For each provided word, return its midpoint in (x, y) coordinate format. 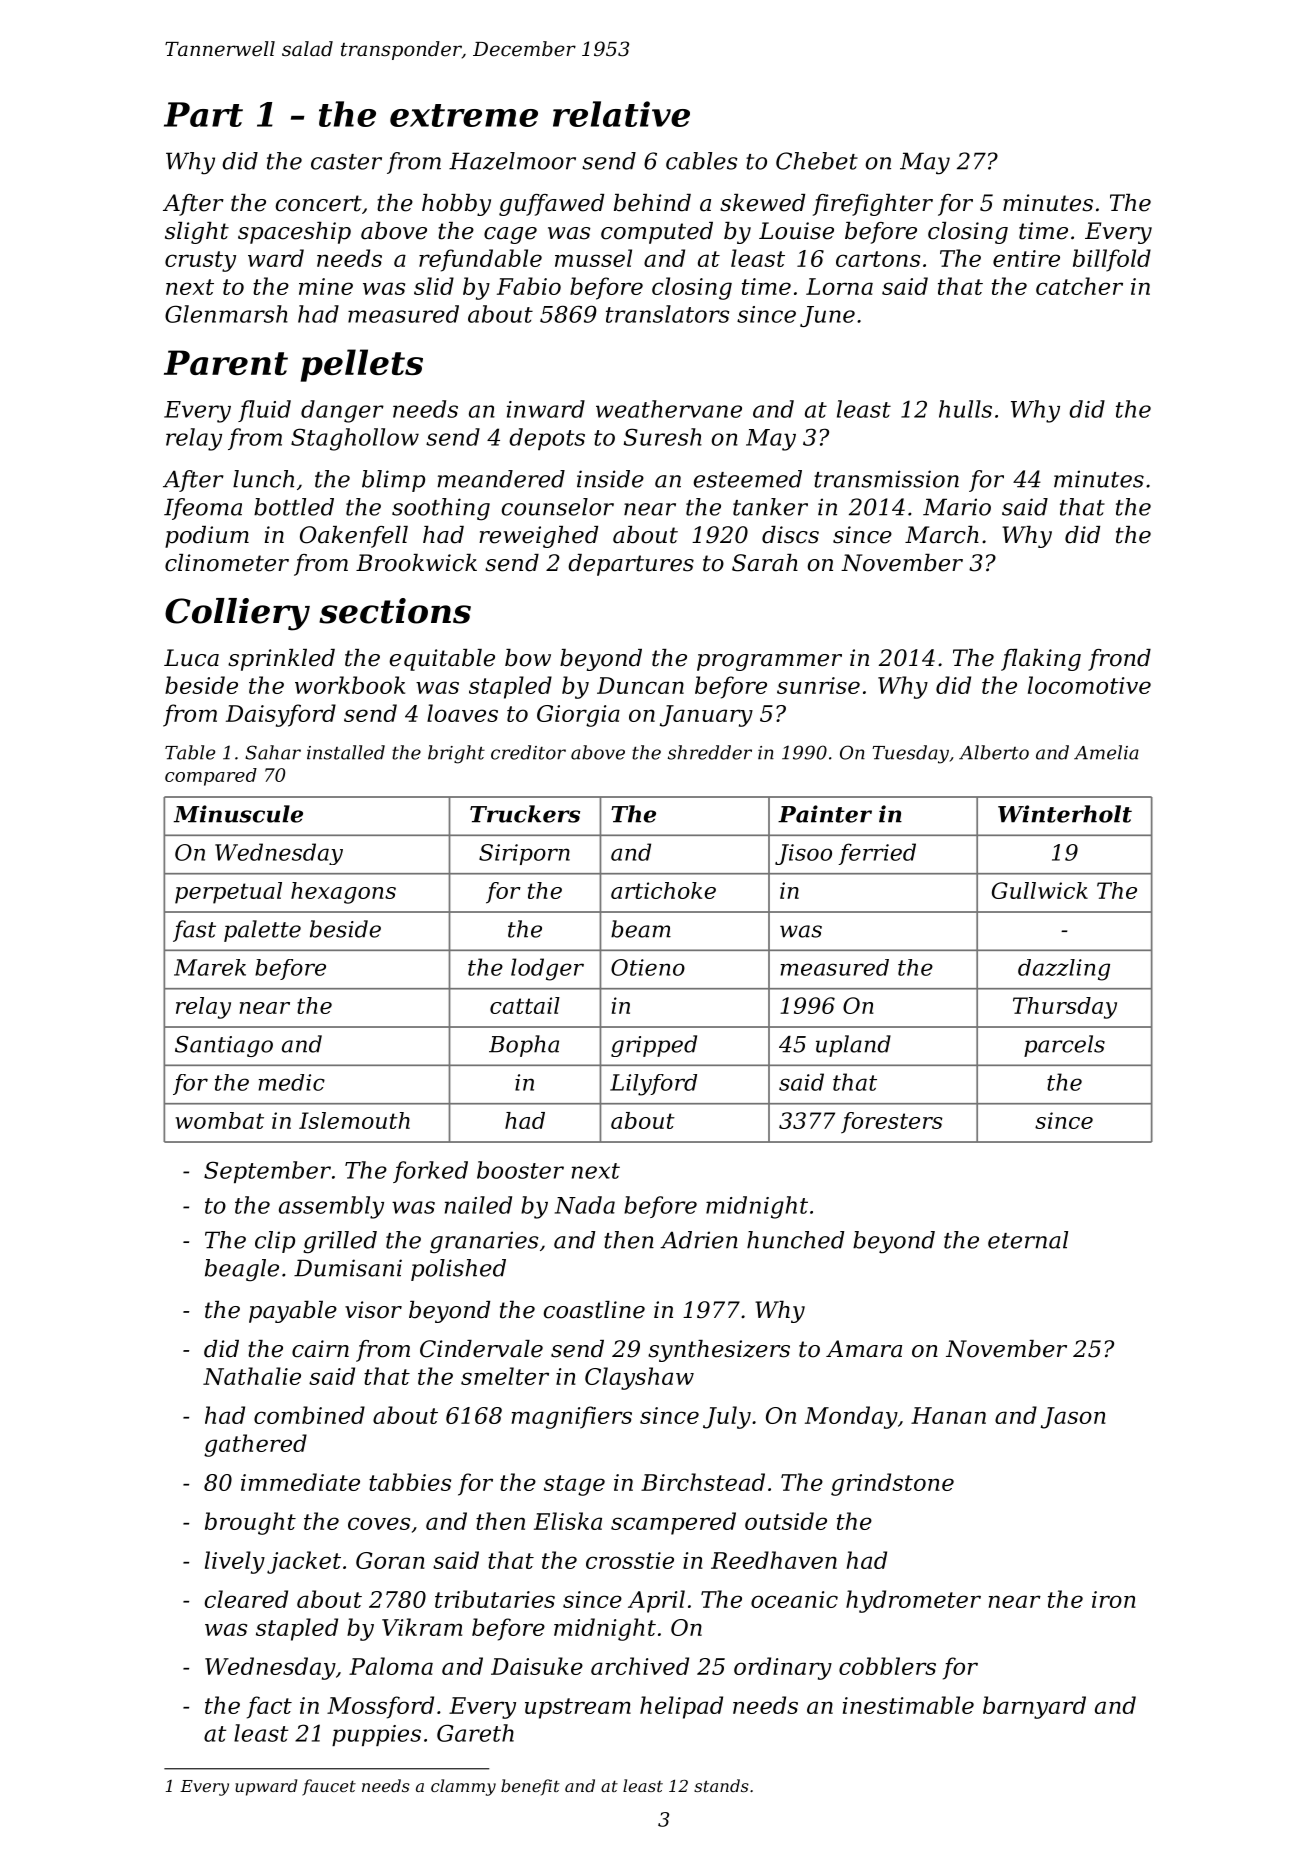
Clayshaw (639, 1378)
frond (1119, 660)
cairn (320, 1349)
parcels (1064, 1046)
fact (269, 1707)
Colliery (237, 614)
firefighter (873, 205)
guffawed (551, 205)
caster (346, 162)
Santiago (224, 1046)
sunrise (818, 685)
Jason (1073, 1418)
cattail (525, 1005)
